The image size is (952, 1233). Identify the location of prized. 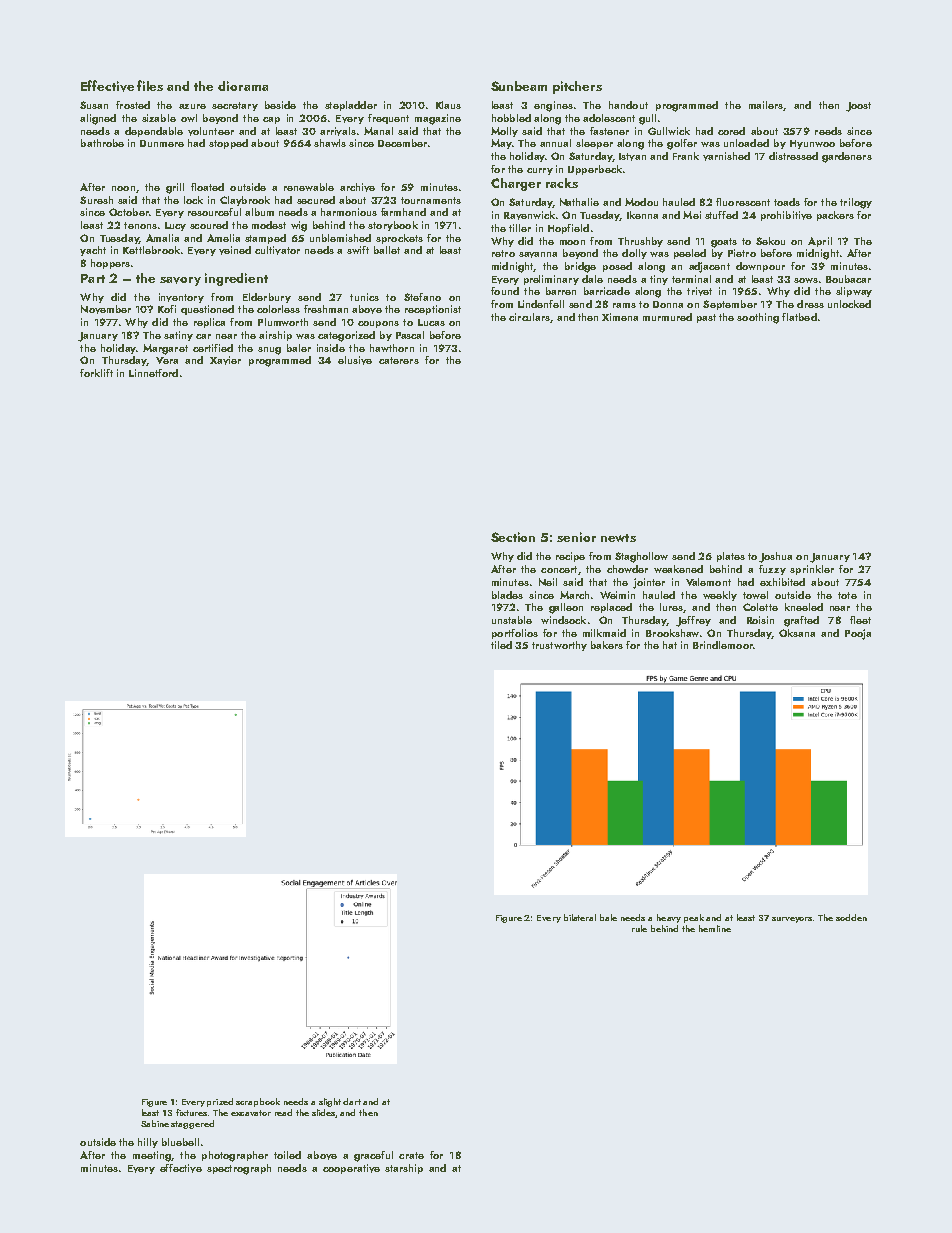
(220, 1102).
